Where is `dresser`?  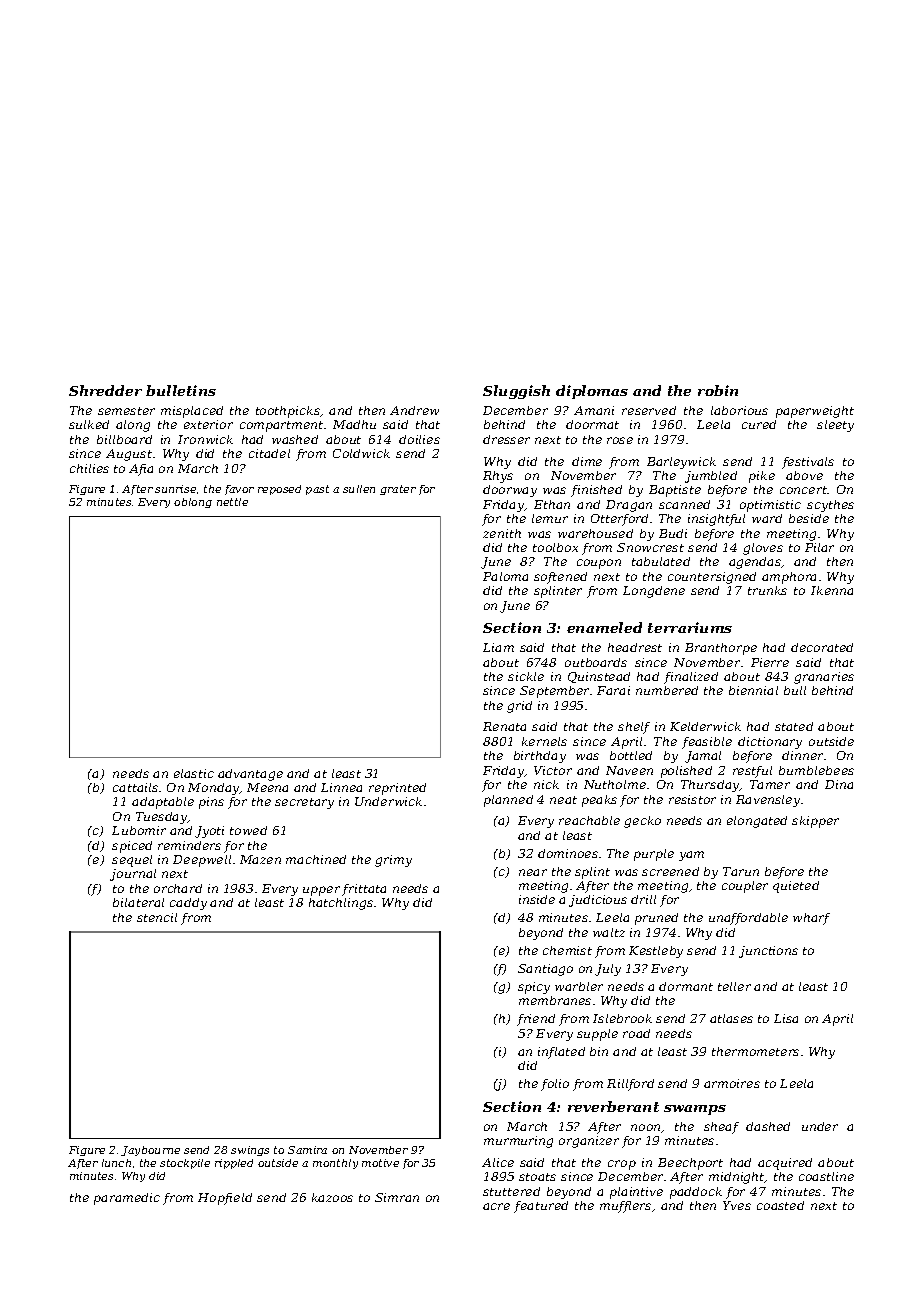 dresser is located at coordinates (506, 439).
